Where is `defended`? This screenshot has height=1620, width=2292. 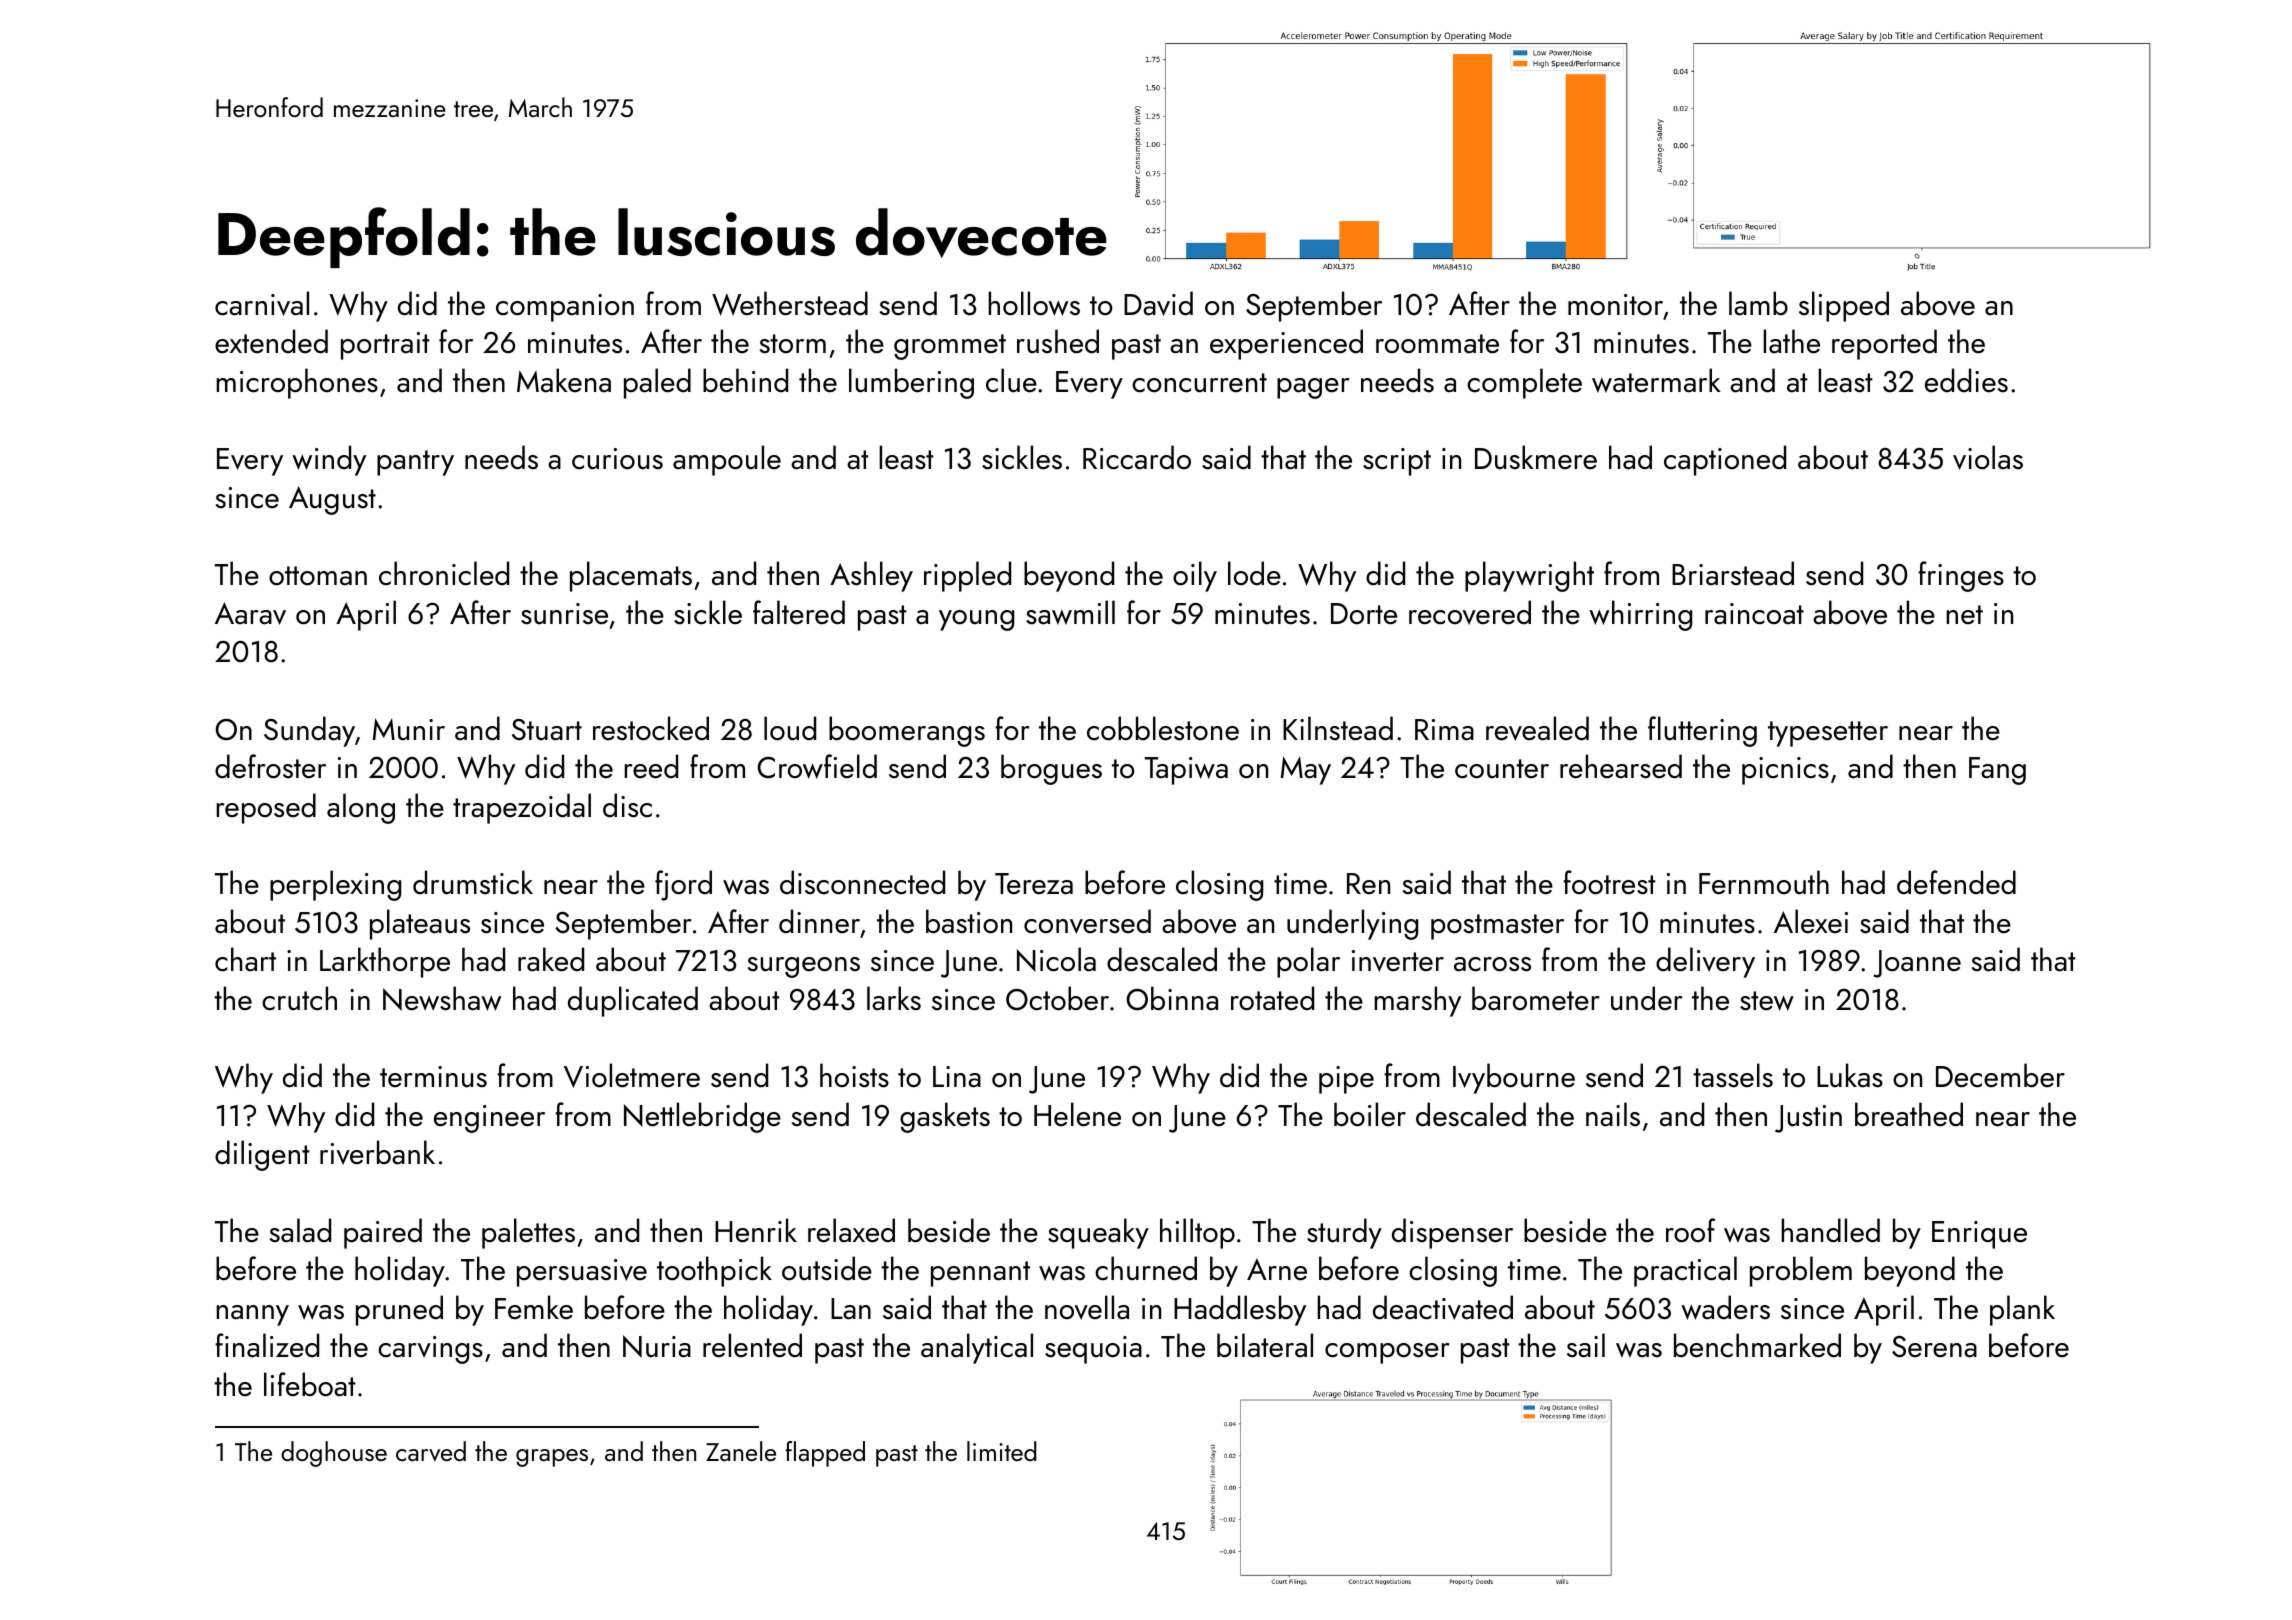 defended is located at coordinates (1956, 882).
